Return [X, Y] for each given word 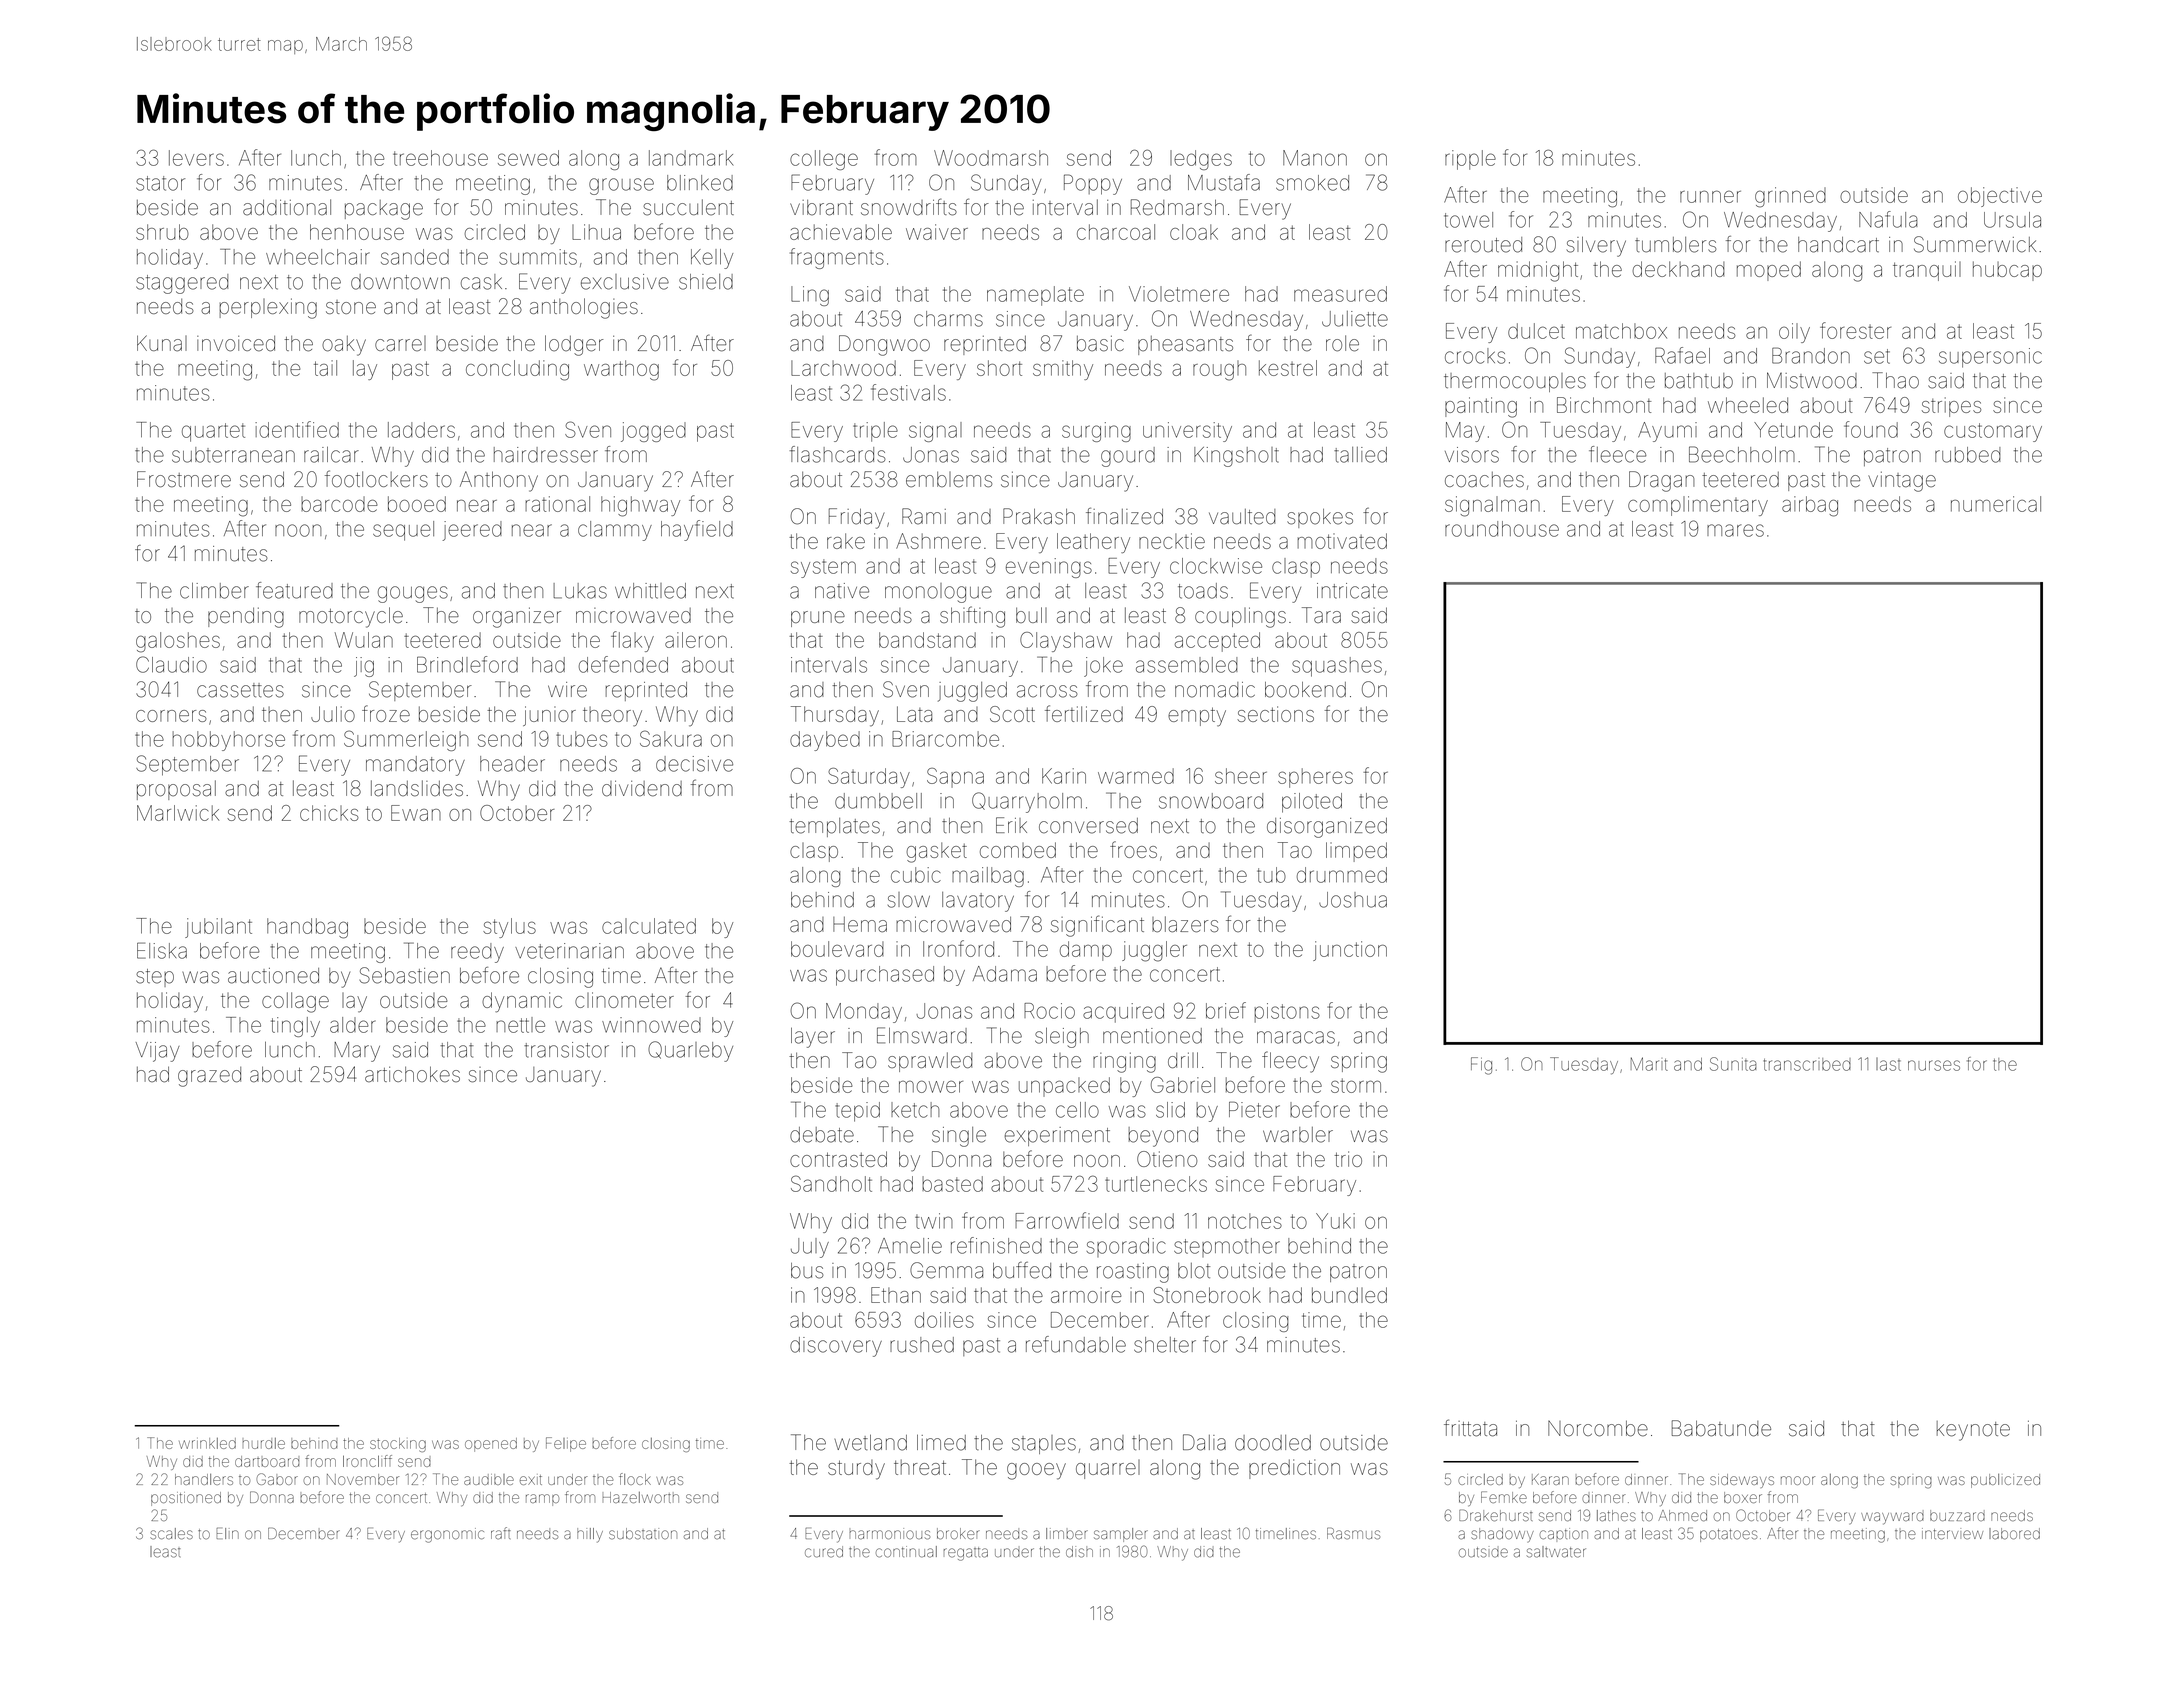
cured [824, 1552]
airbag [1810, 506]
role [1342, 343]
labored [2014, 1534]
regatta [966, 1554]
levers [196, 158]
